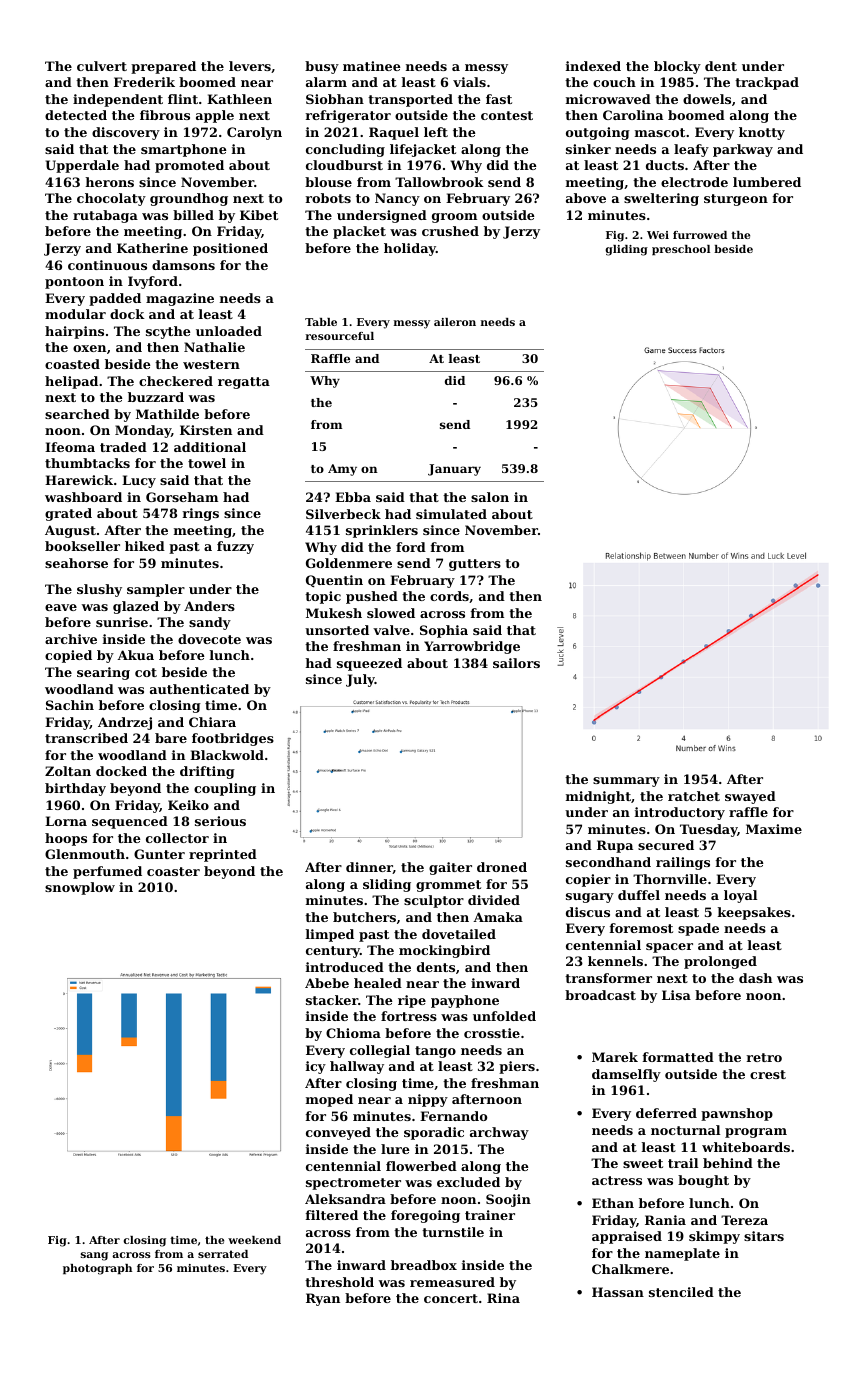 The image size is (849, 1400). What do you see at coordinates (618, 1292) in the image?
I see `Hassan` at bounding box center [618, 1292].
